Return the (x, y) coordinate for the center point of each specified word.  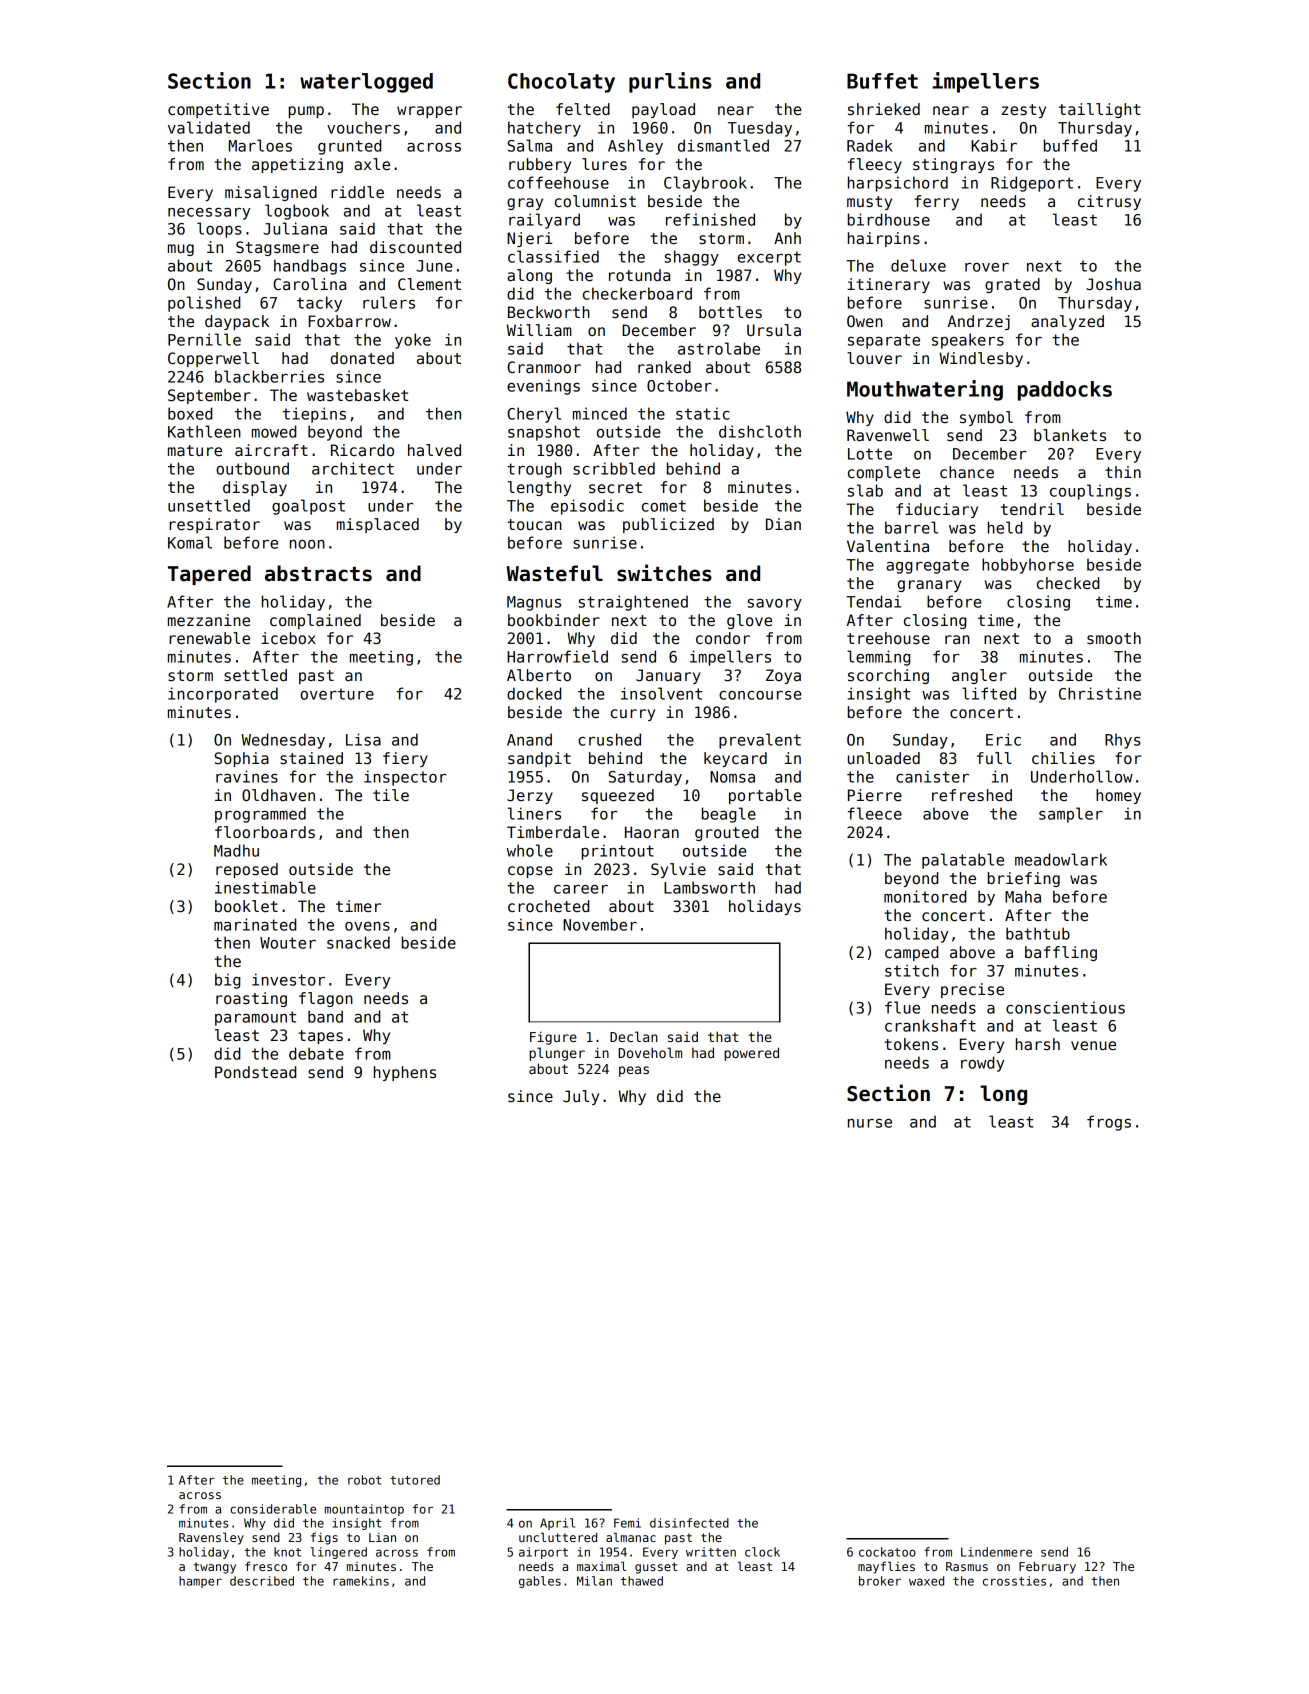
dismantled (723, 145)
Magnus (534, 603)
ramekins (361, 1581)
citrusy (1109, 202)
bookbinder (554, 620)
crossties (1014, 1581)
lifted (989, 693)
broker (880, 1581)
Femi (627, 1523)
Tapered (209, 575)
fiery (405, 759)
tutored (415, 1480)
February (1047, 1568)
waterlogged (366, 83)
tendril (1032, 509)
